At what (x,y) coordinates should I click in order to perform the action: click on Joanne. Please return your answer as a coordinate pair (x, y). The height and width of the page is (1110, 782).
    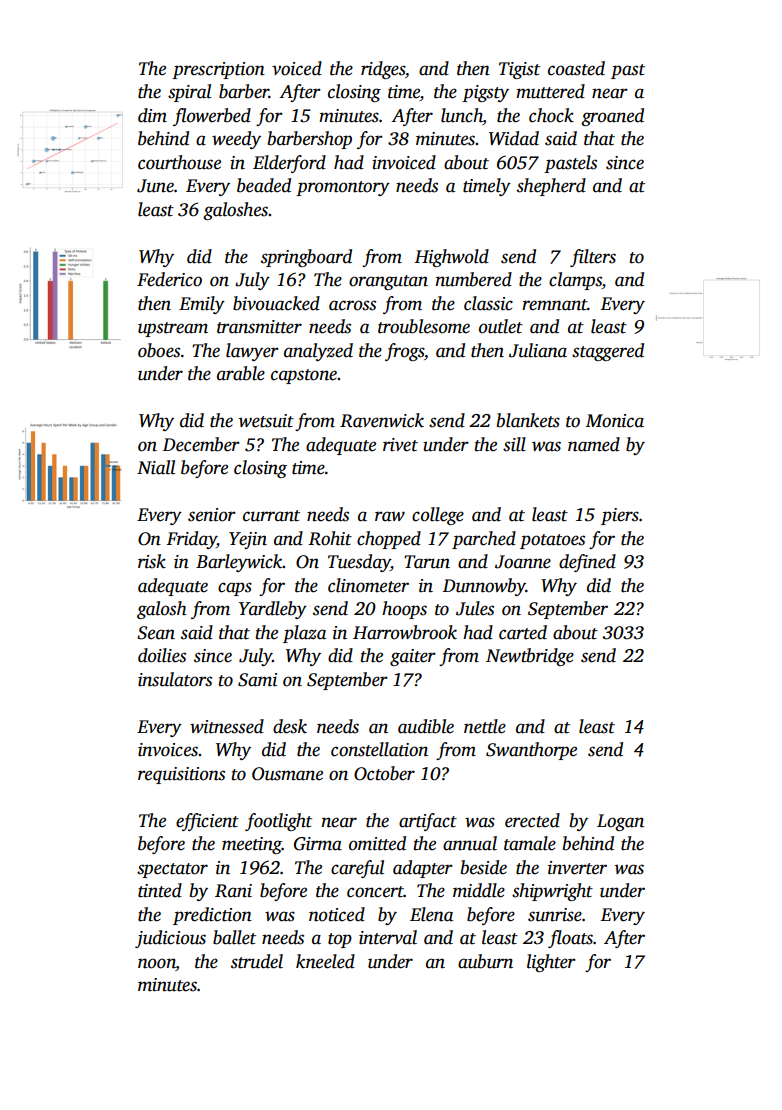
    Looking at the image, I should click on (523, 562).
